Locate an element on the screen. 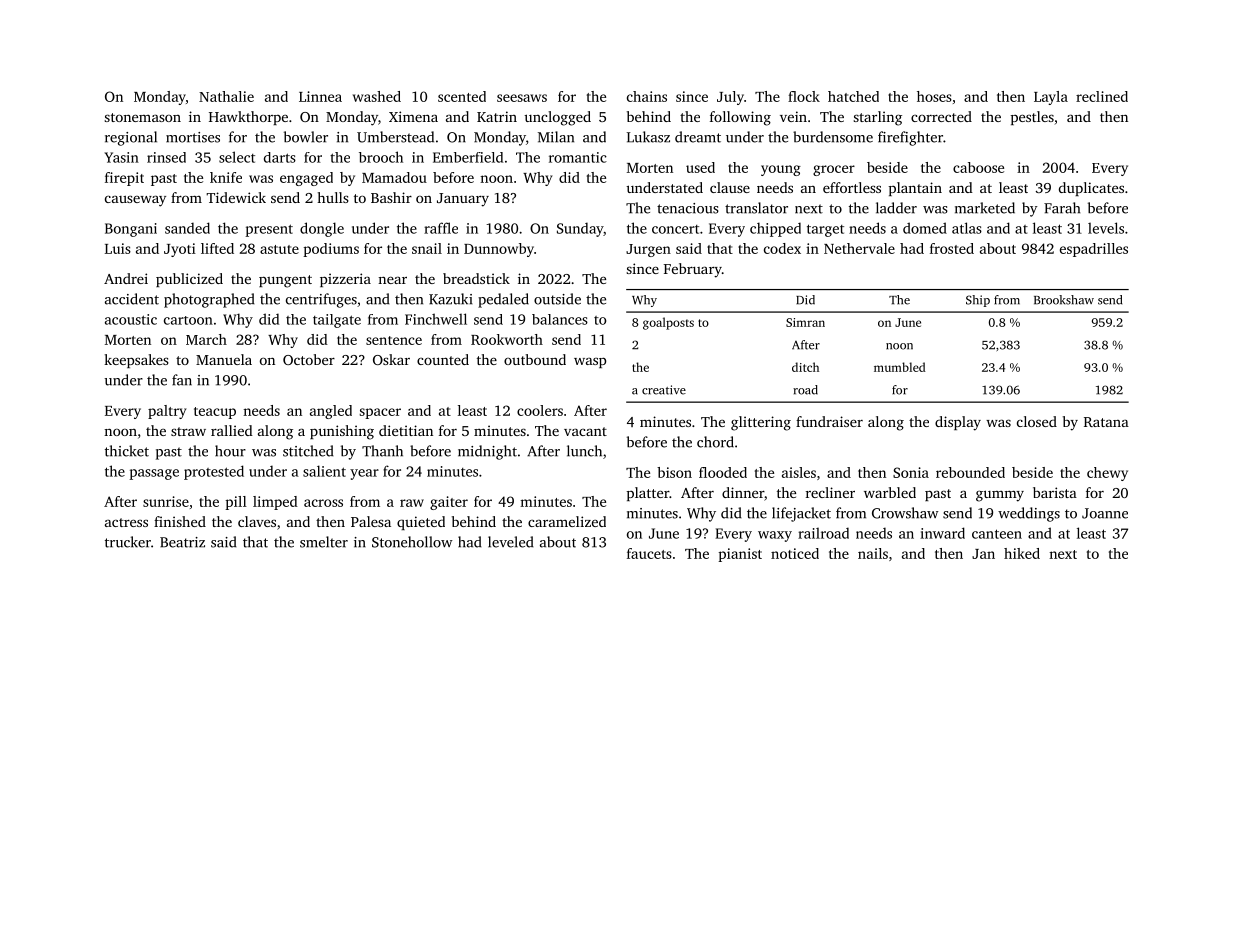 This screenshot has width=1233, height=952. breadstick is located at coordinates (476, 278).
